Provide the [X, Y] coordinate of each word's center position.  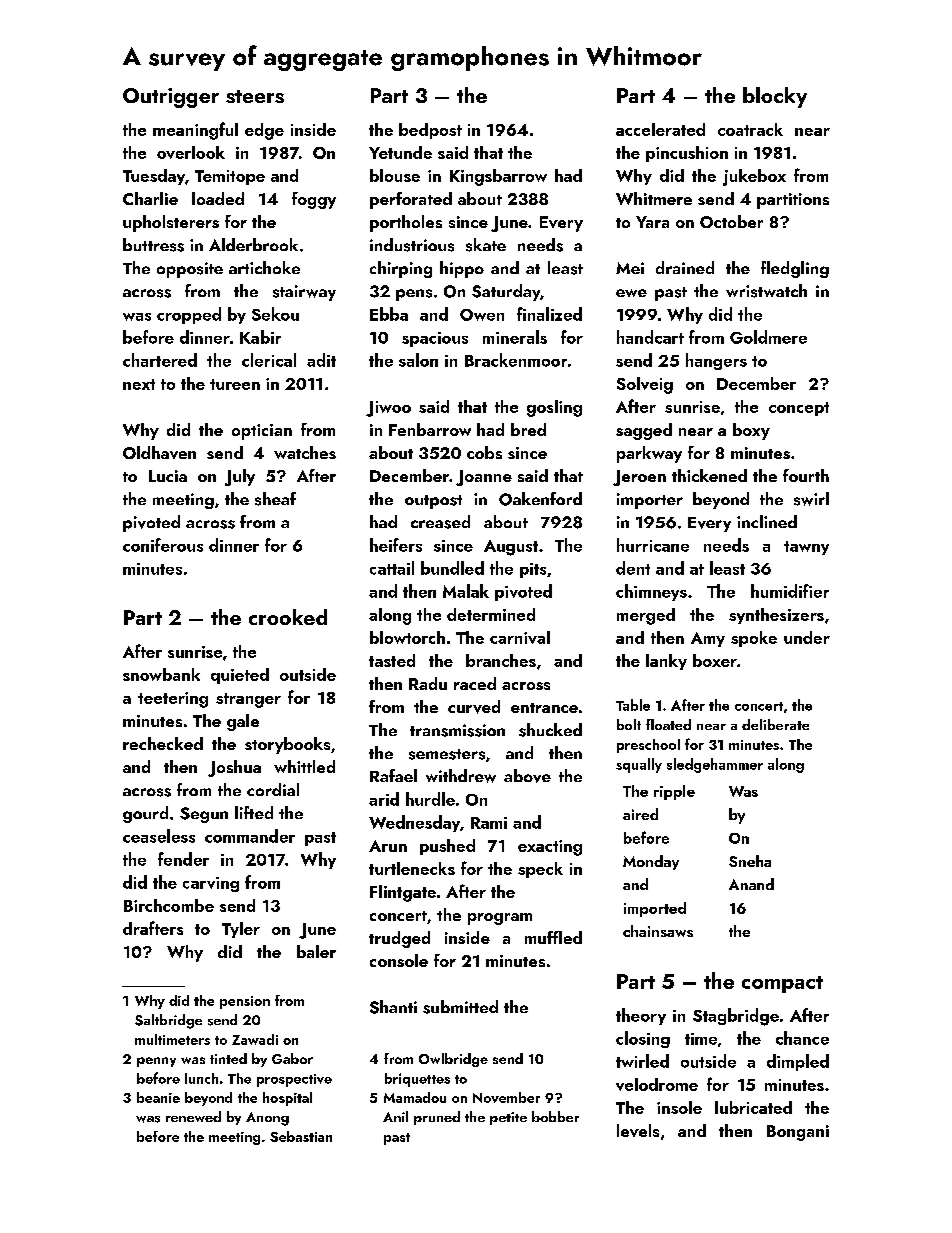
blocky [775, 97]
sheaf [275, 499]
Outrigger [171, 98]
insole [679, 1107]
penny [156, 1062]
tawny [806, 548]
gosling [554, 408]
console [399, 960]
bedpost [430, 131]
